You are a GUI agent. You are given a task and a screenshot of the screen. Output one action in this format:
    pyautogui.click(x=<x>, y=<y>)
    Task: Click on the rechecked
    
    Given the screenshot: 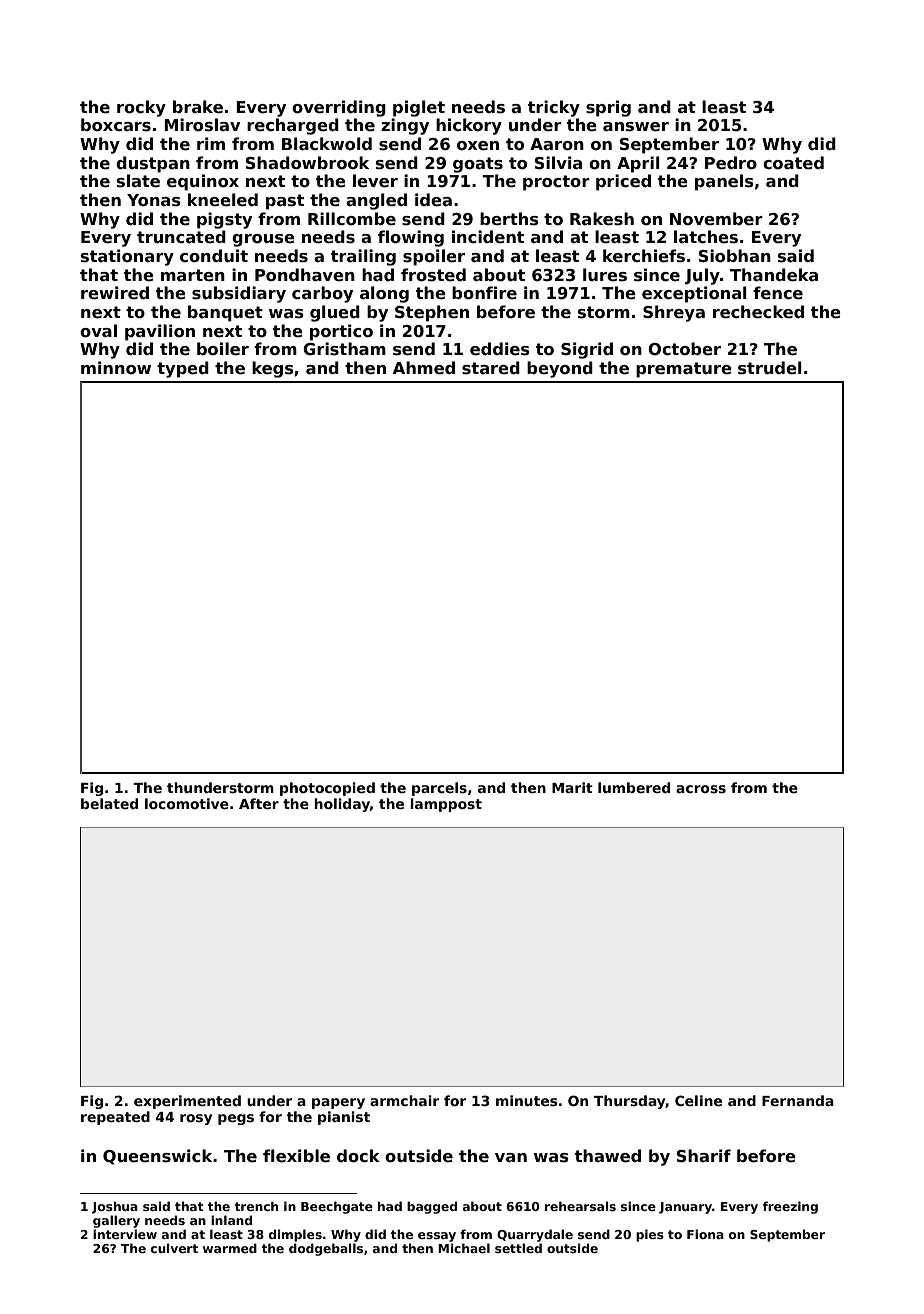 What is the action you would take?
    pyautogui.click(x=758, y=312)
